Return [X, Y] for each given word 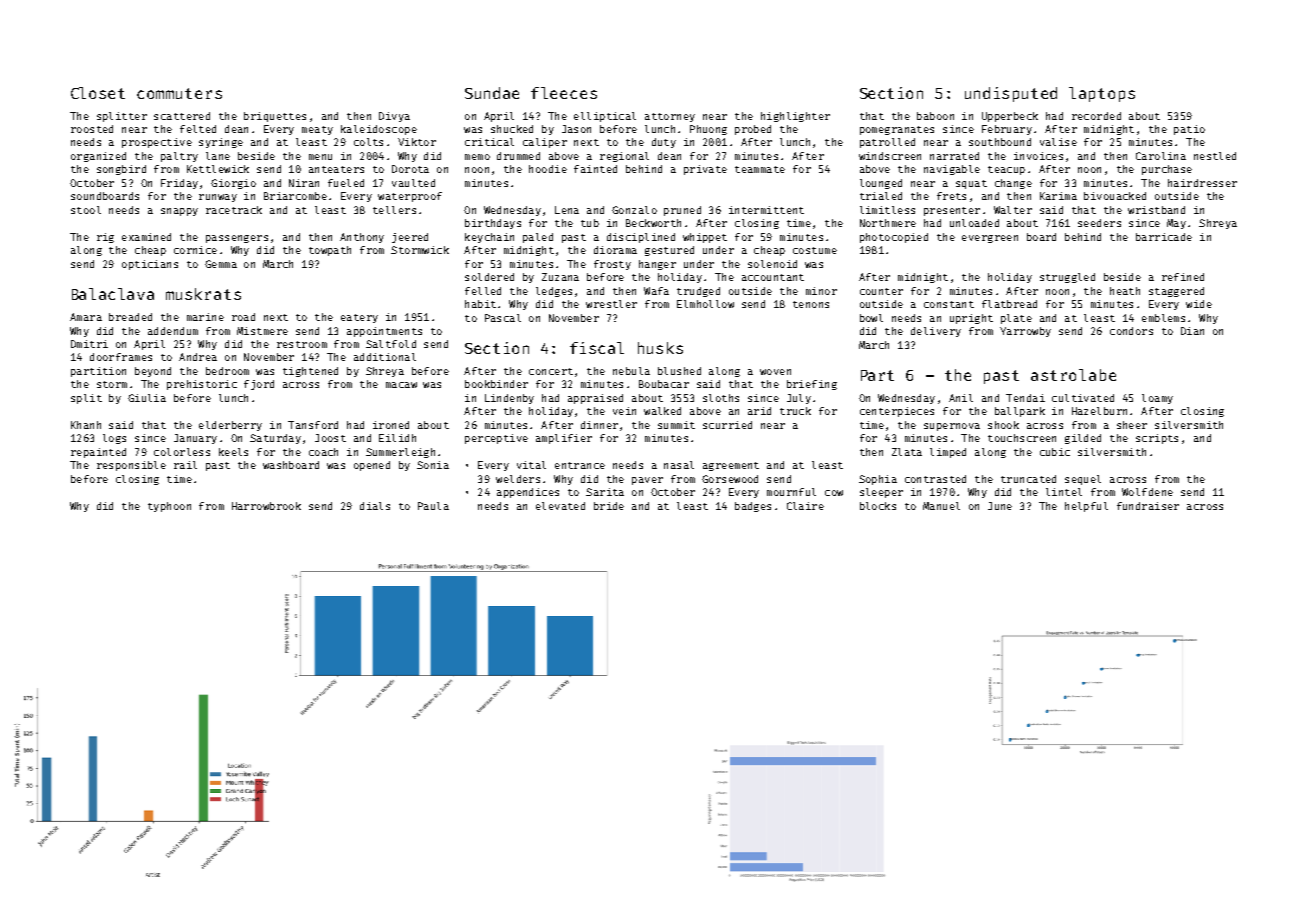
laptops [1102, 94]
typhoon [169, 507]
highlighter [795, 117]
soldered [489, 277]
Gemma [221, 264]
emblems [1163, 318]
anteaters [336, 169]
